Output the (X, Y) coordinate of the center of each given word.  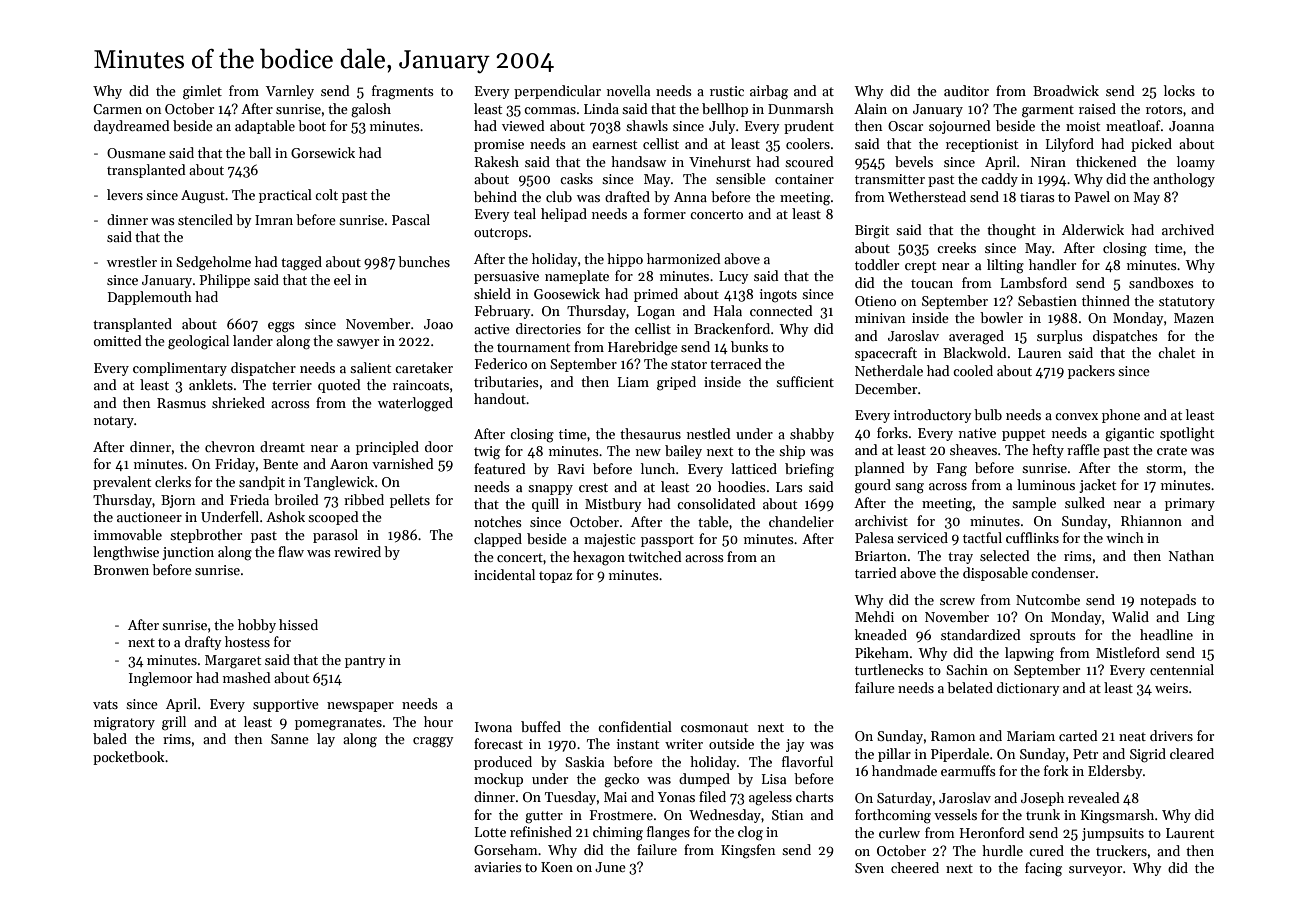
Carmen (117, 109)
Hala (728, 310)
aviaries (498, 867)
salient (370, 367)
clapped (498, 540)
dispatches (1125, 337)
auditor (966, 90)
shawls (647, 125)
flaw (291, 551)
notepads (1168, 601)
